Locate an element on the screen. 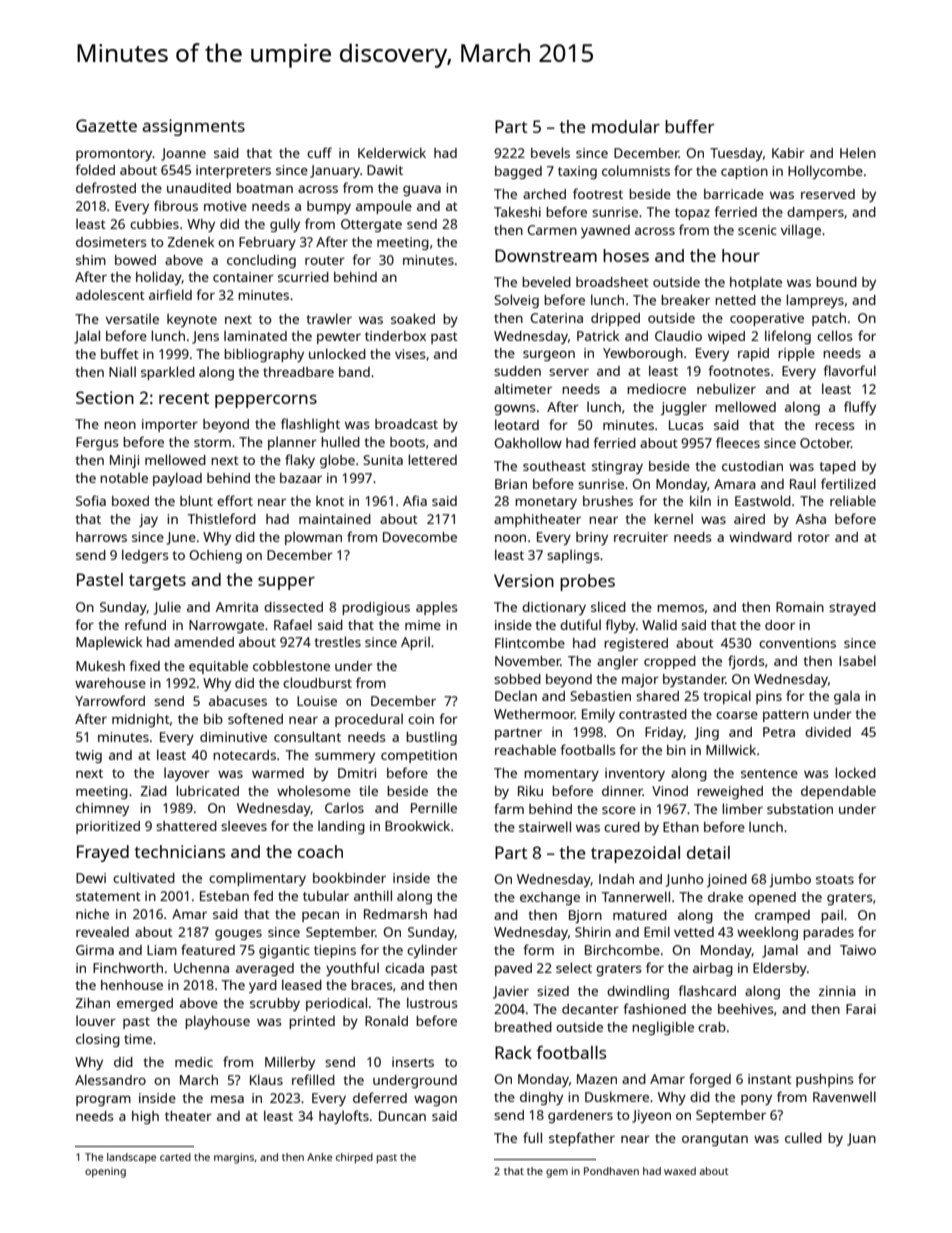 Image resolution: width=952 pixels, height=1233 pixels. Gazette is located at coordinates (106, 125).
